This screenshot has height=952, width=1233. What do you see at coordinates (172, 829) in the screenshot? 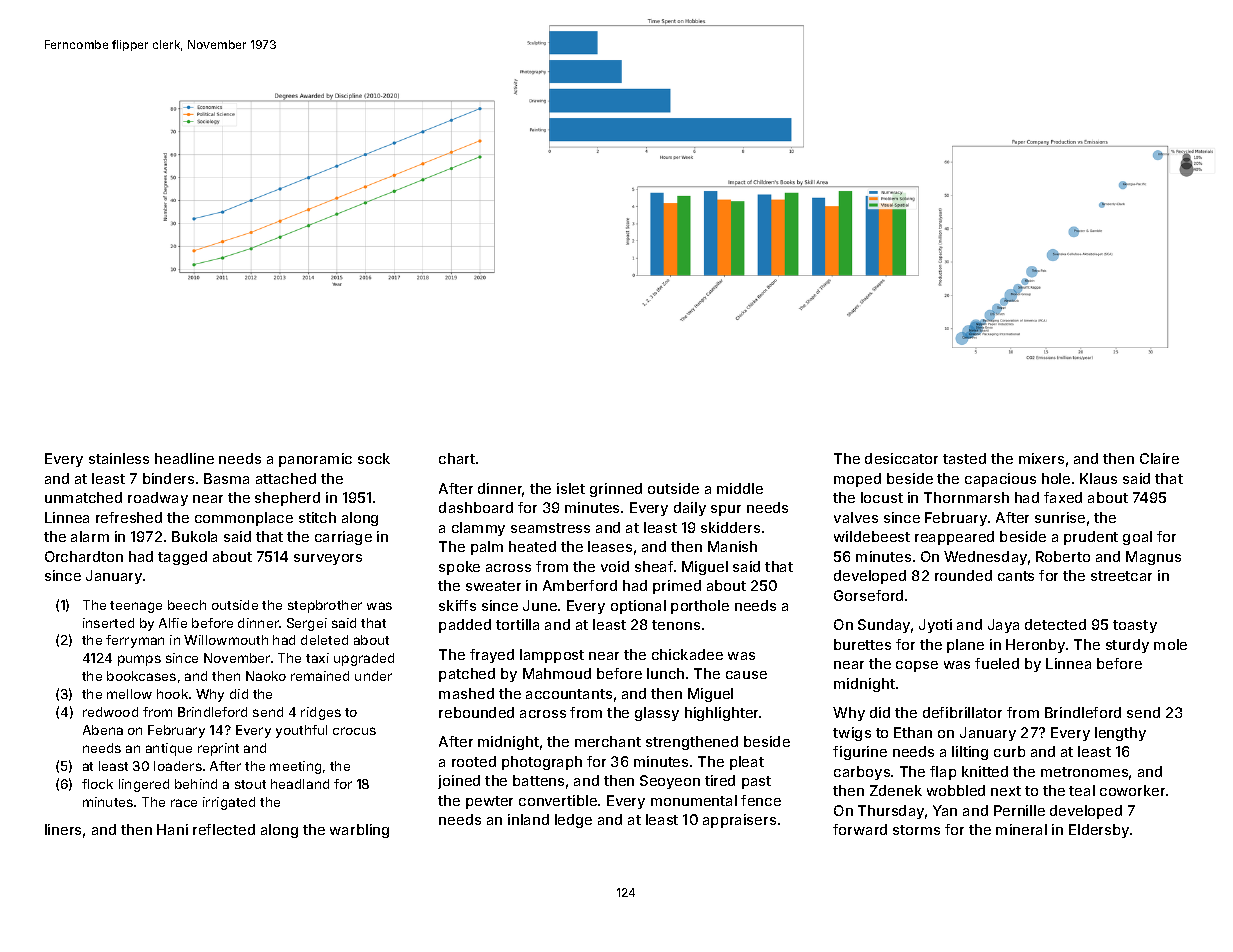
I see `Hani` at bounding box center [172, 829].
